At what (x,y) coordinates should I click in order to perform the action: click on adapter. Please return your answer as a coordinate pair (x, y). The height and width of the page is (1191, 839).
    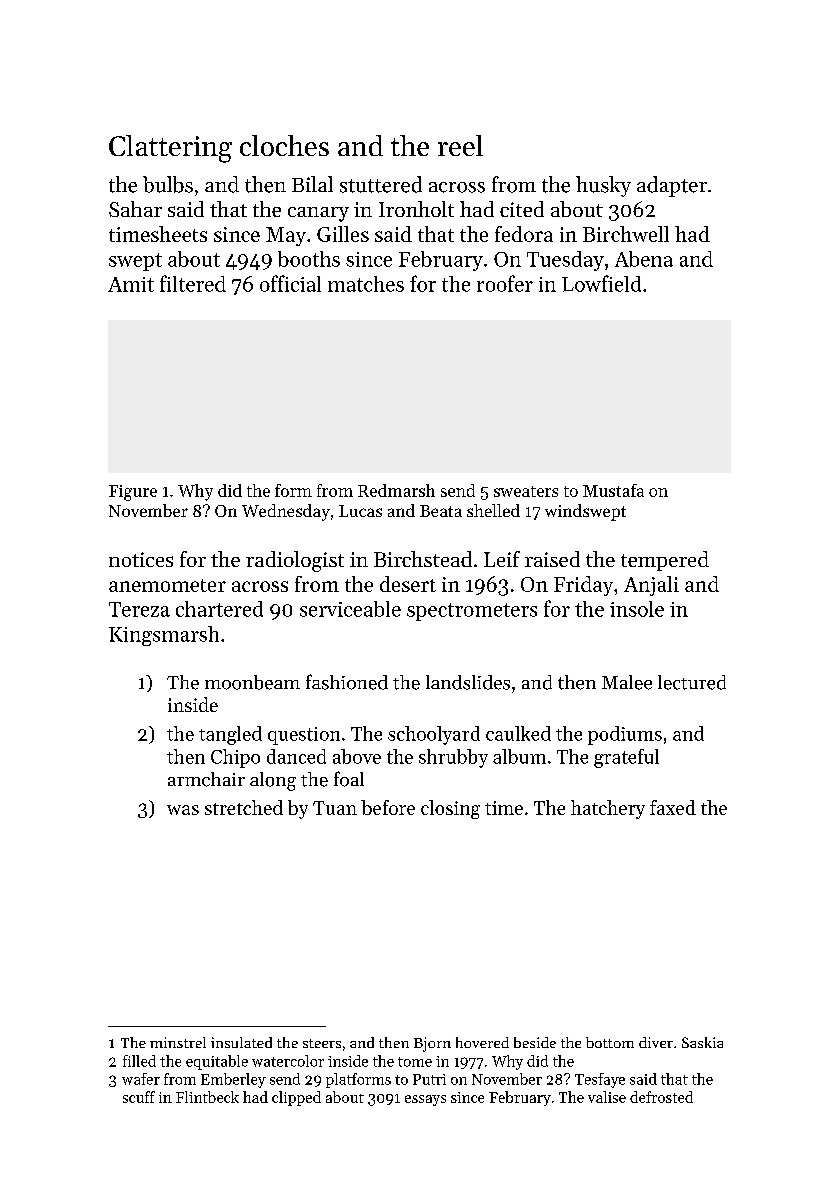
    Looking at the image, I should click on (672, 186).
